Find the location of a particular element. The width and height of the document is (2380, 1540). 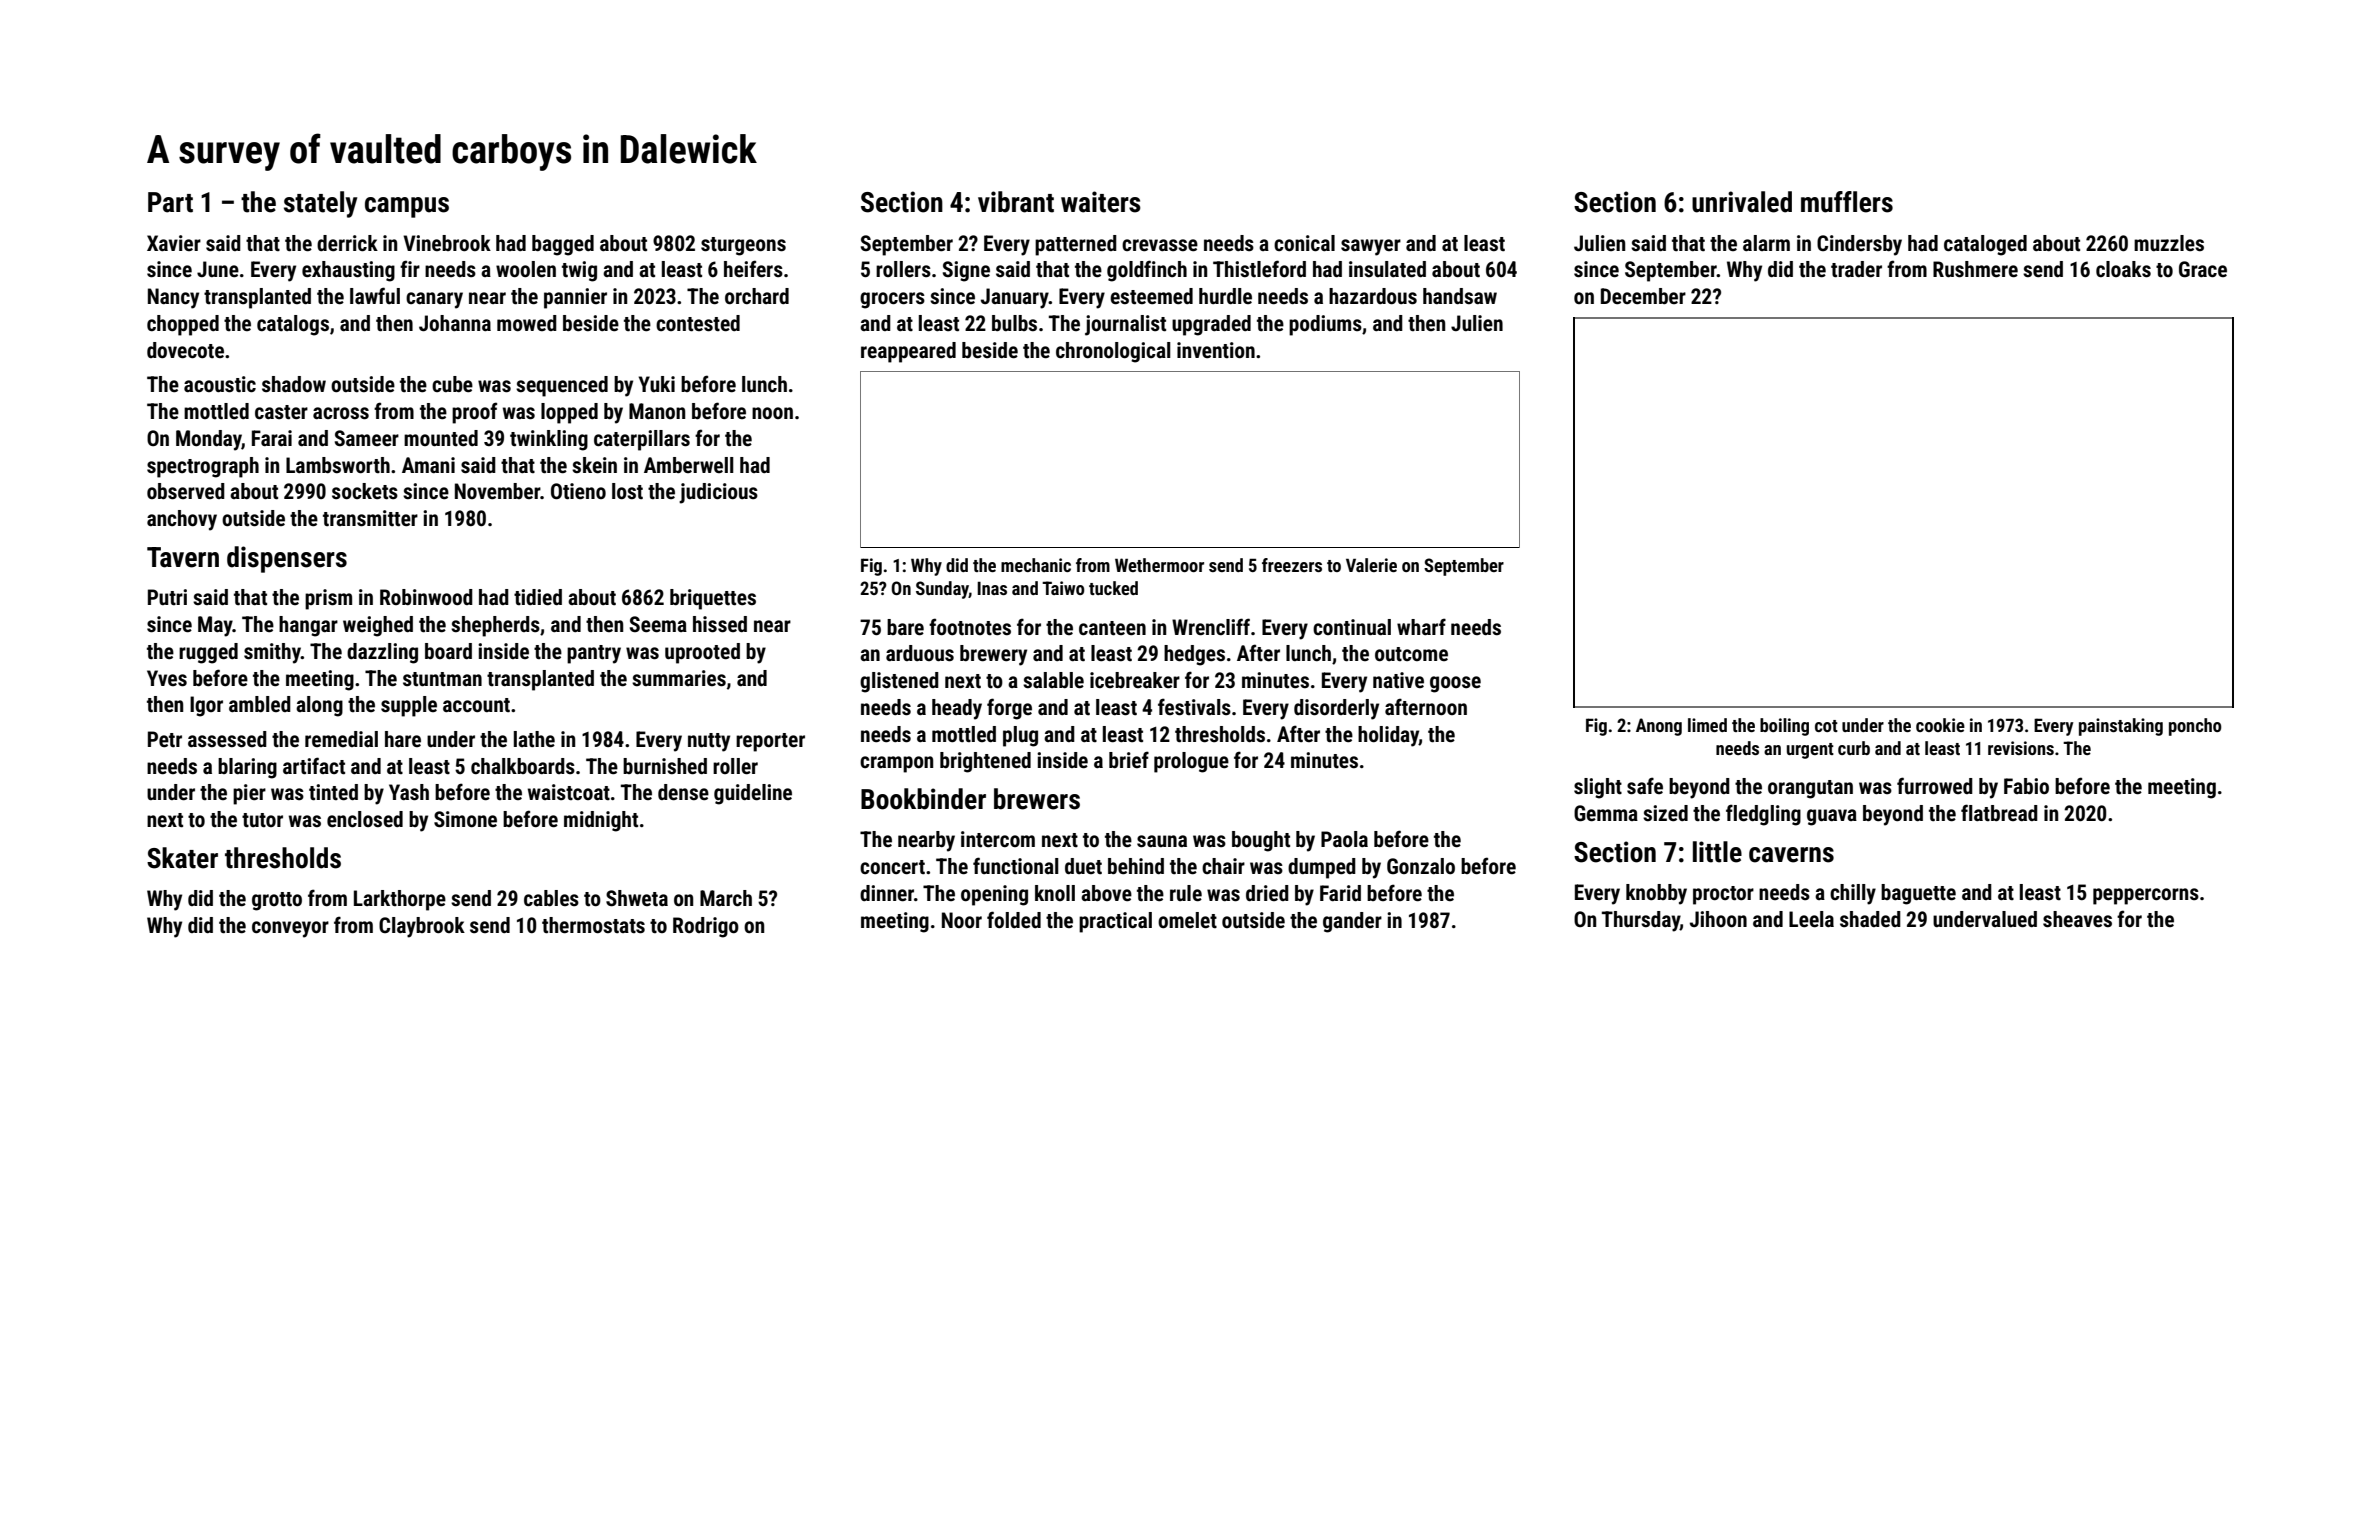

heady is located at coordinates (957, 709).
